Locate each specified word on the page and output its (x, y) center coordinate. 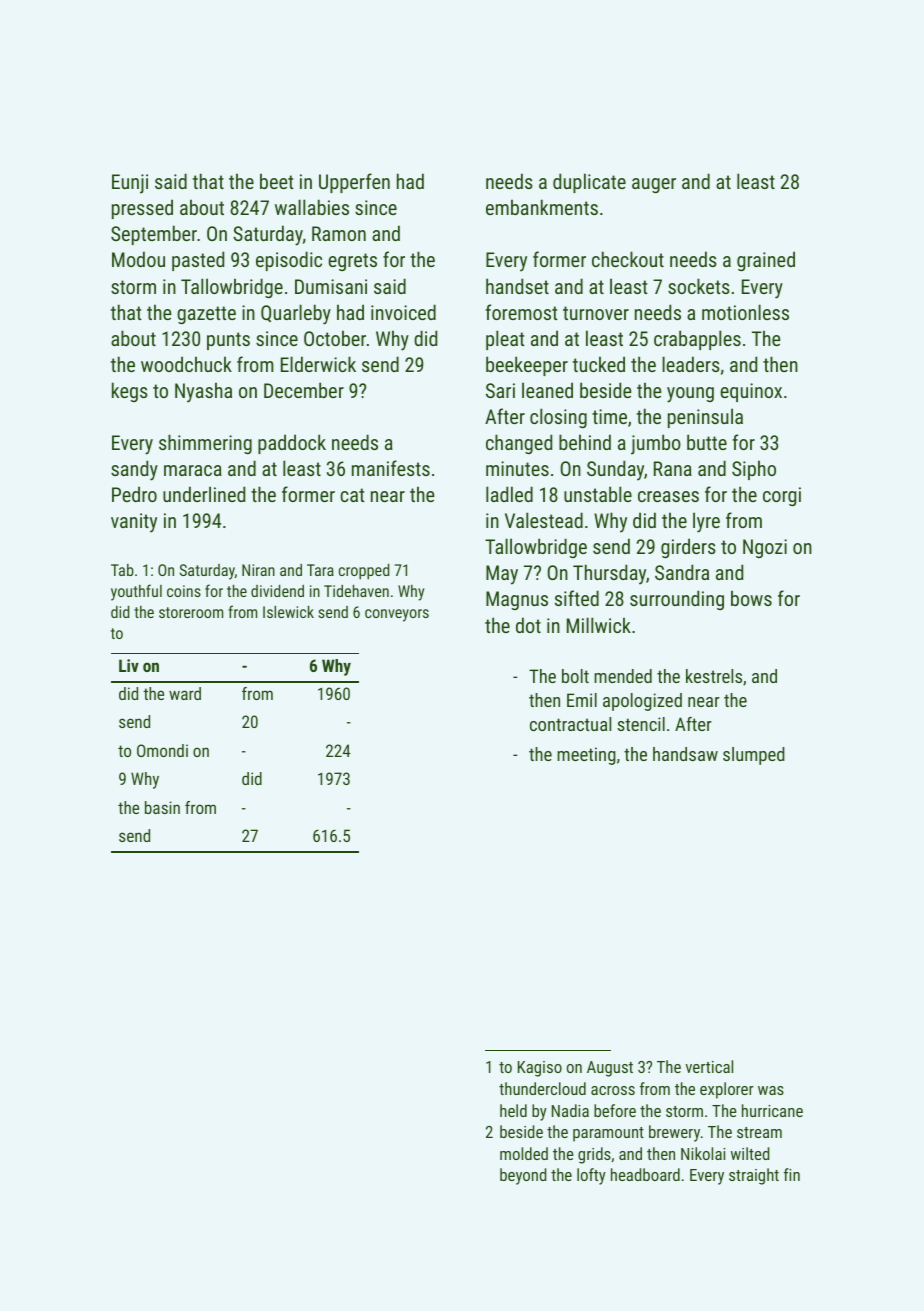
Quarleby (296, 314)
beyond (523, 1176)
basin (162, 807)
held (513, 1110)
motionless (745, 312)
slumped (754, 756)
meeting (586, 756)
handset (517, 286)
